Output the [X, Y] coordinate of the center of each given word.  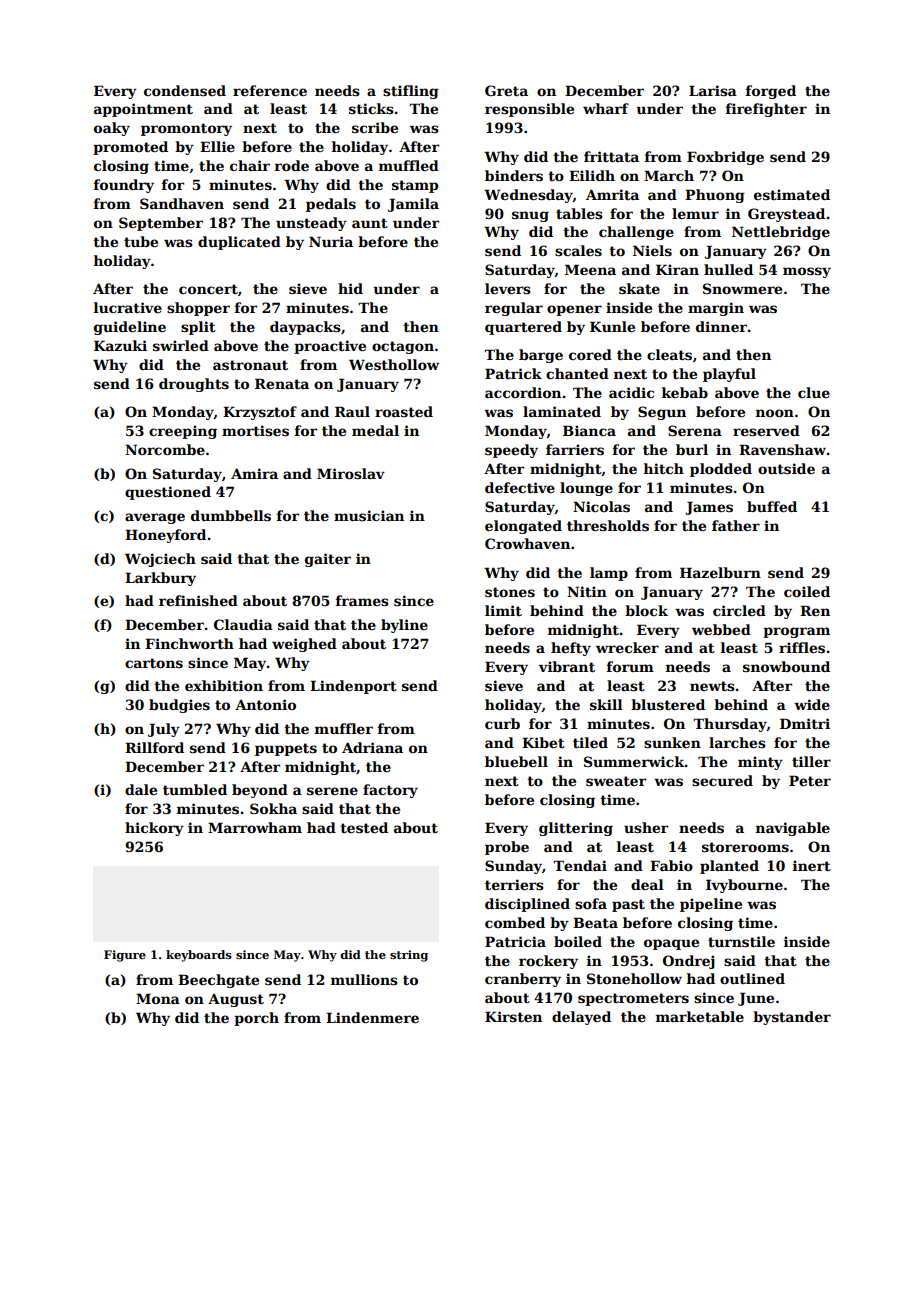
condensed [185, 90]
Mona [158, 998]
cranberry [523, 980]
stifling [411, 92]
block [646, 610]
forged [771, 92]
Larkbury [160, 579]
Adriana [372, 747]
